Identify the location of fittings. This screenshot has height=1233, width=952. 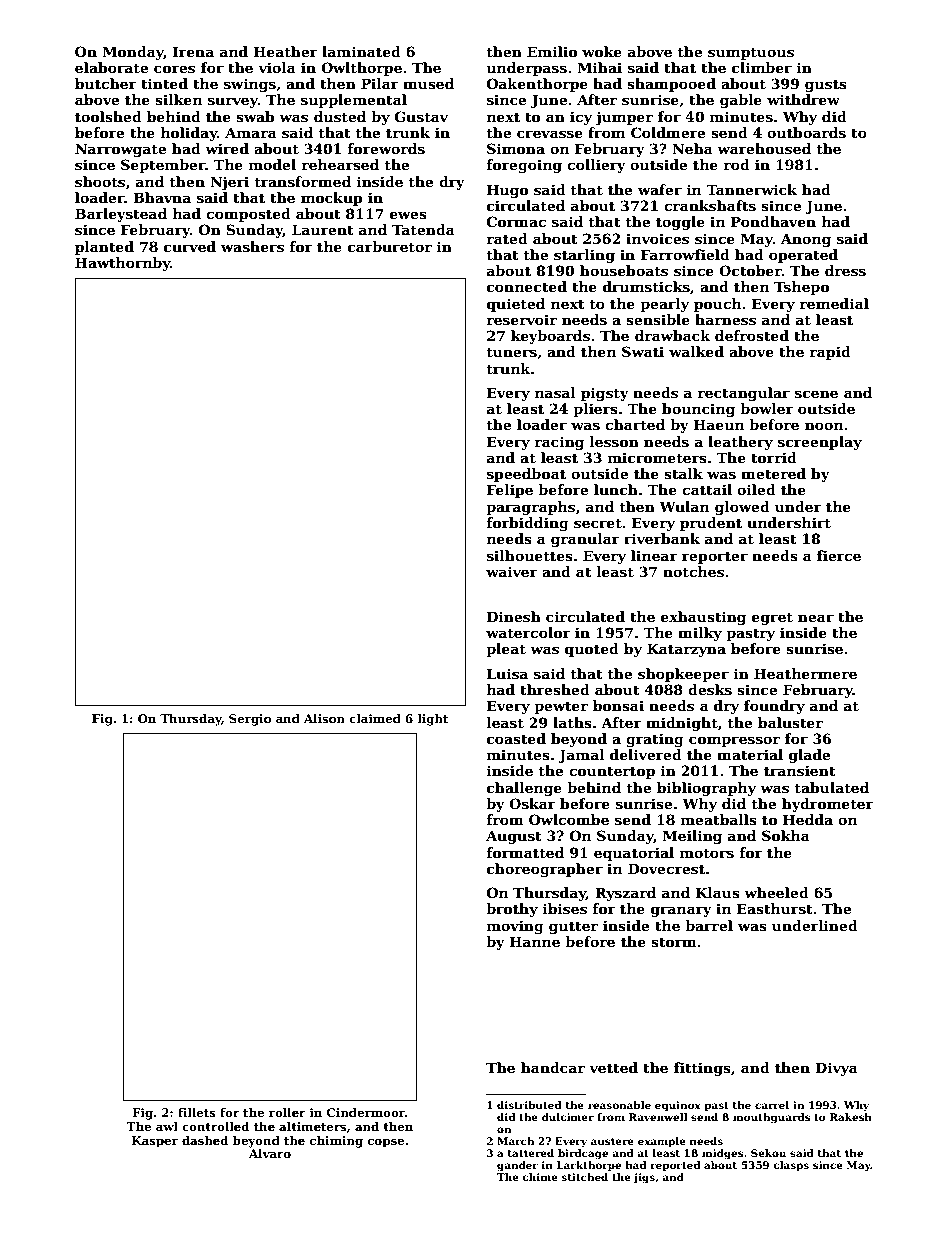
(702, 1069).
